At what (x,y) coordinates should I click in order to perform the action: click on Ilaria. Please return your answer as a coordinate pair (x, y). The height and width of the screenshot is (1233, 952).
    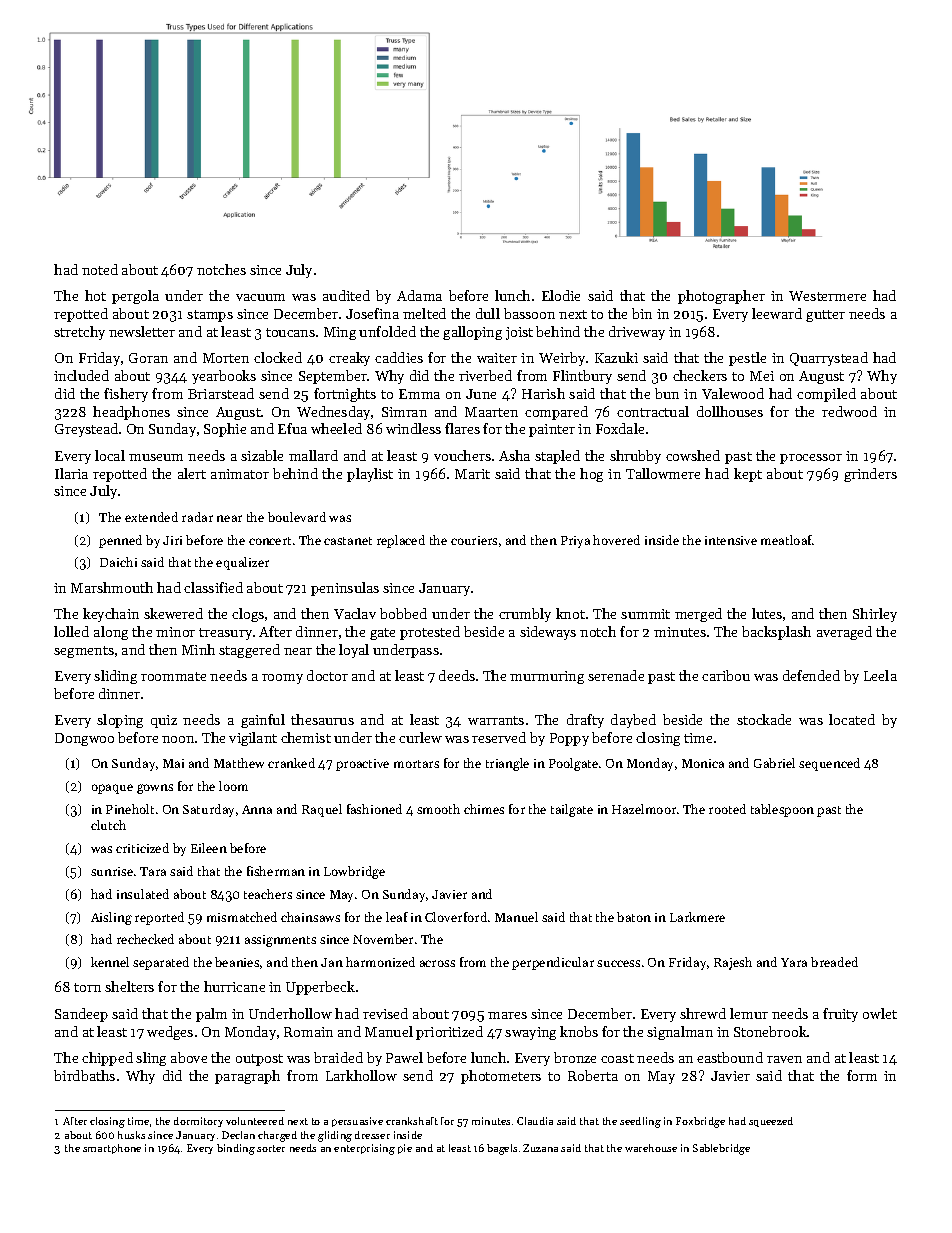
    Looking at the image, I should click on (71, 473).
